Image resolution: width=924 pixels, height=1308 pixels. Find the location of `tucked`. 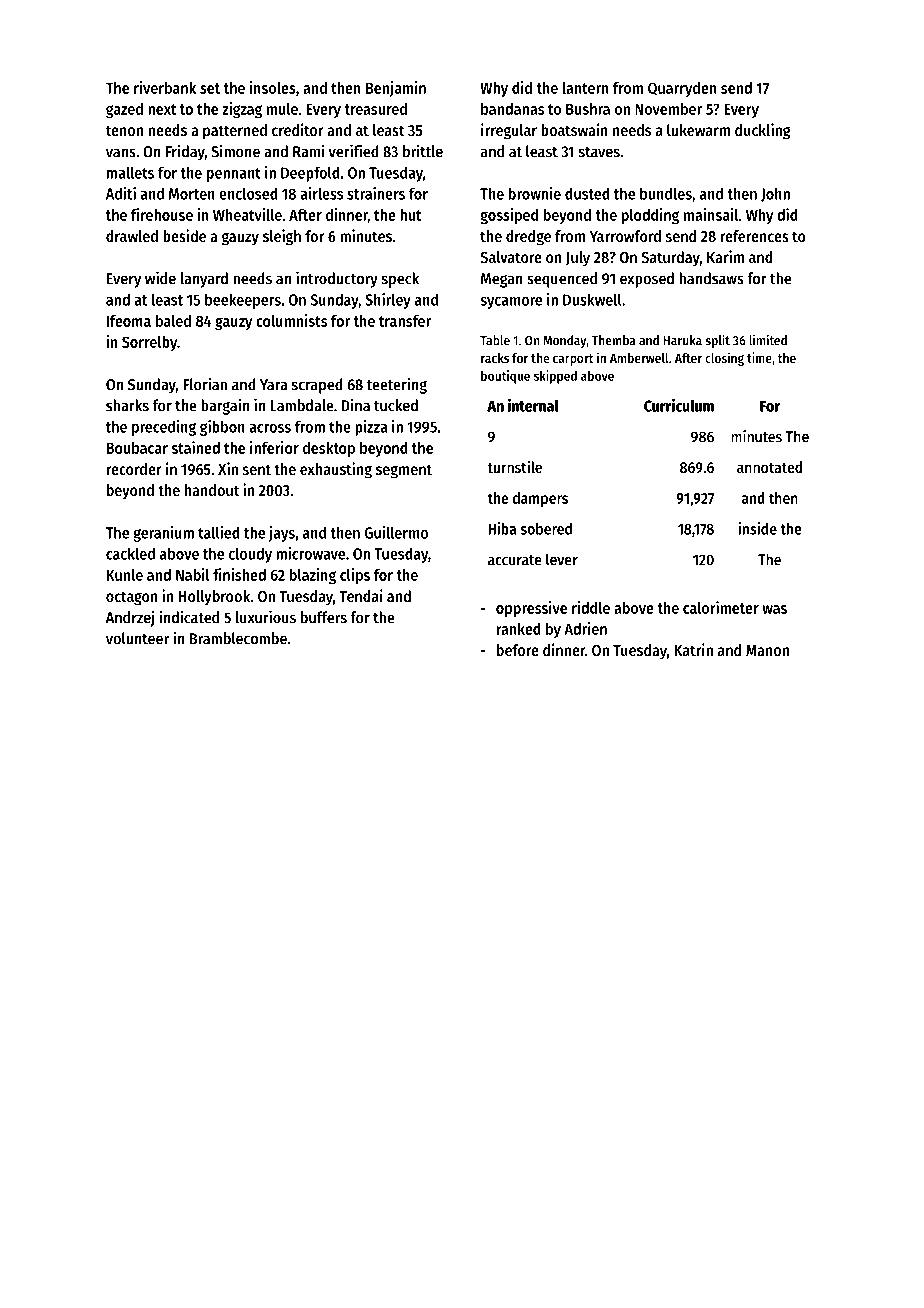

tucked is located at coordinates (396, 405).
